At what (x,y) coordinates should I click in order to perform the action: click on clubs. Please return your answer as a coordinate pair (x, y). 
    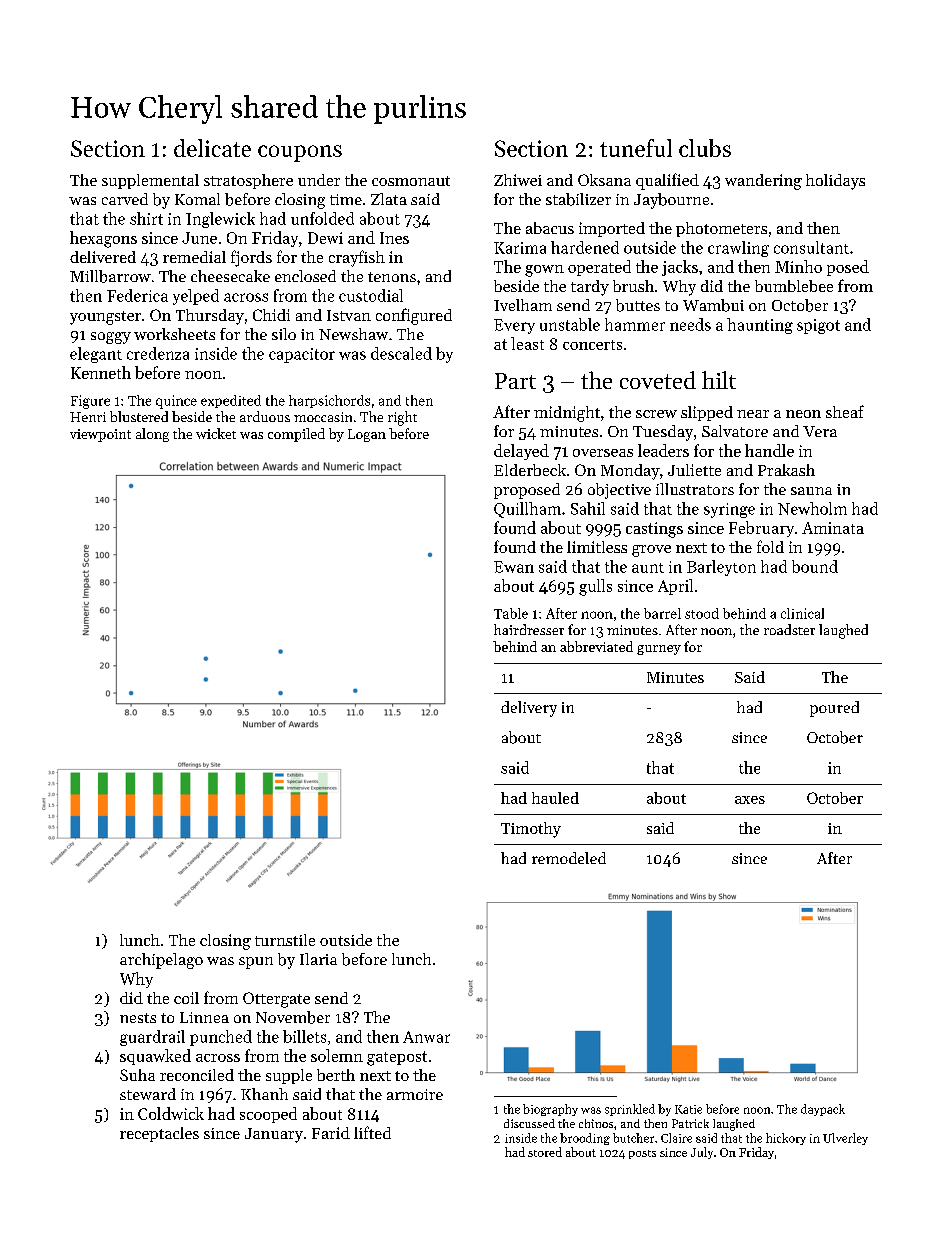
    Looking at the image, I should click on (705, 148).
